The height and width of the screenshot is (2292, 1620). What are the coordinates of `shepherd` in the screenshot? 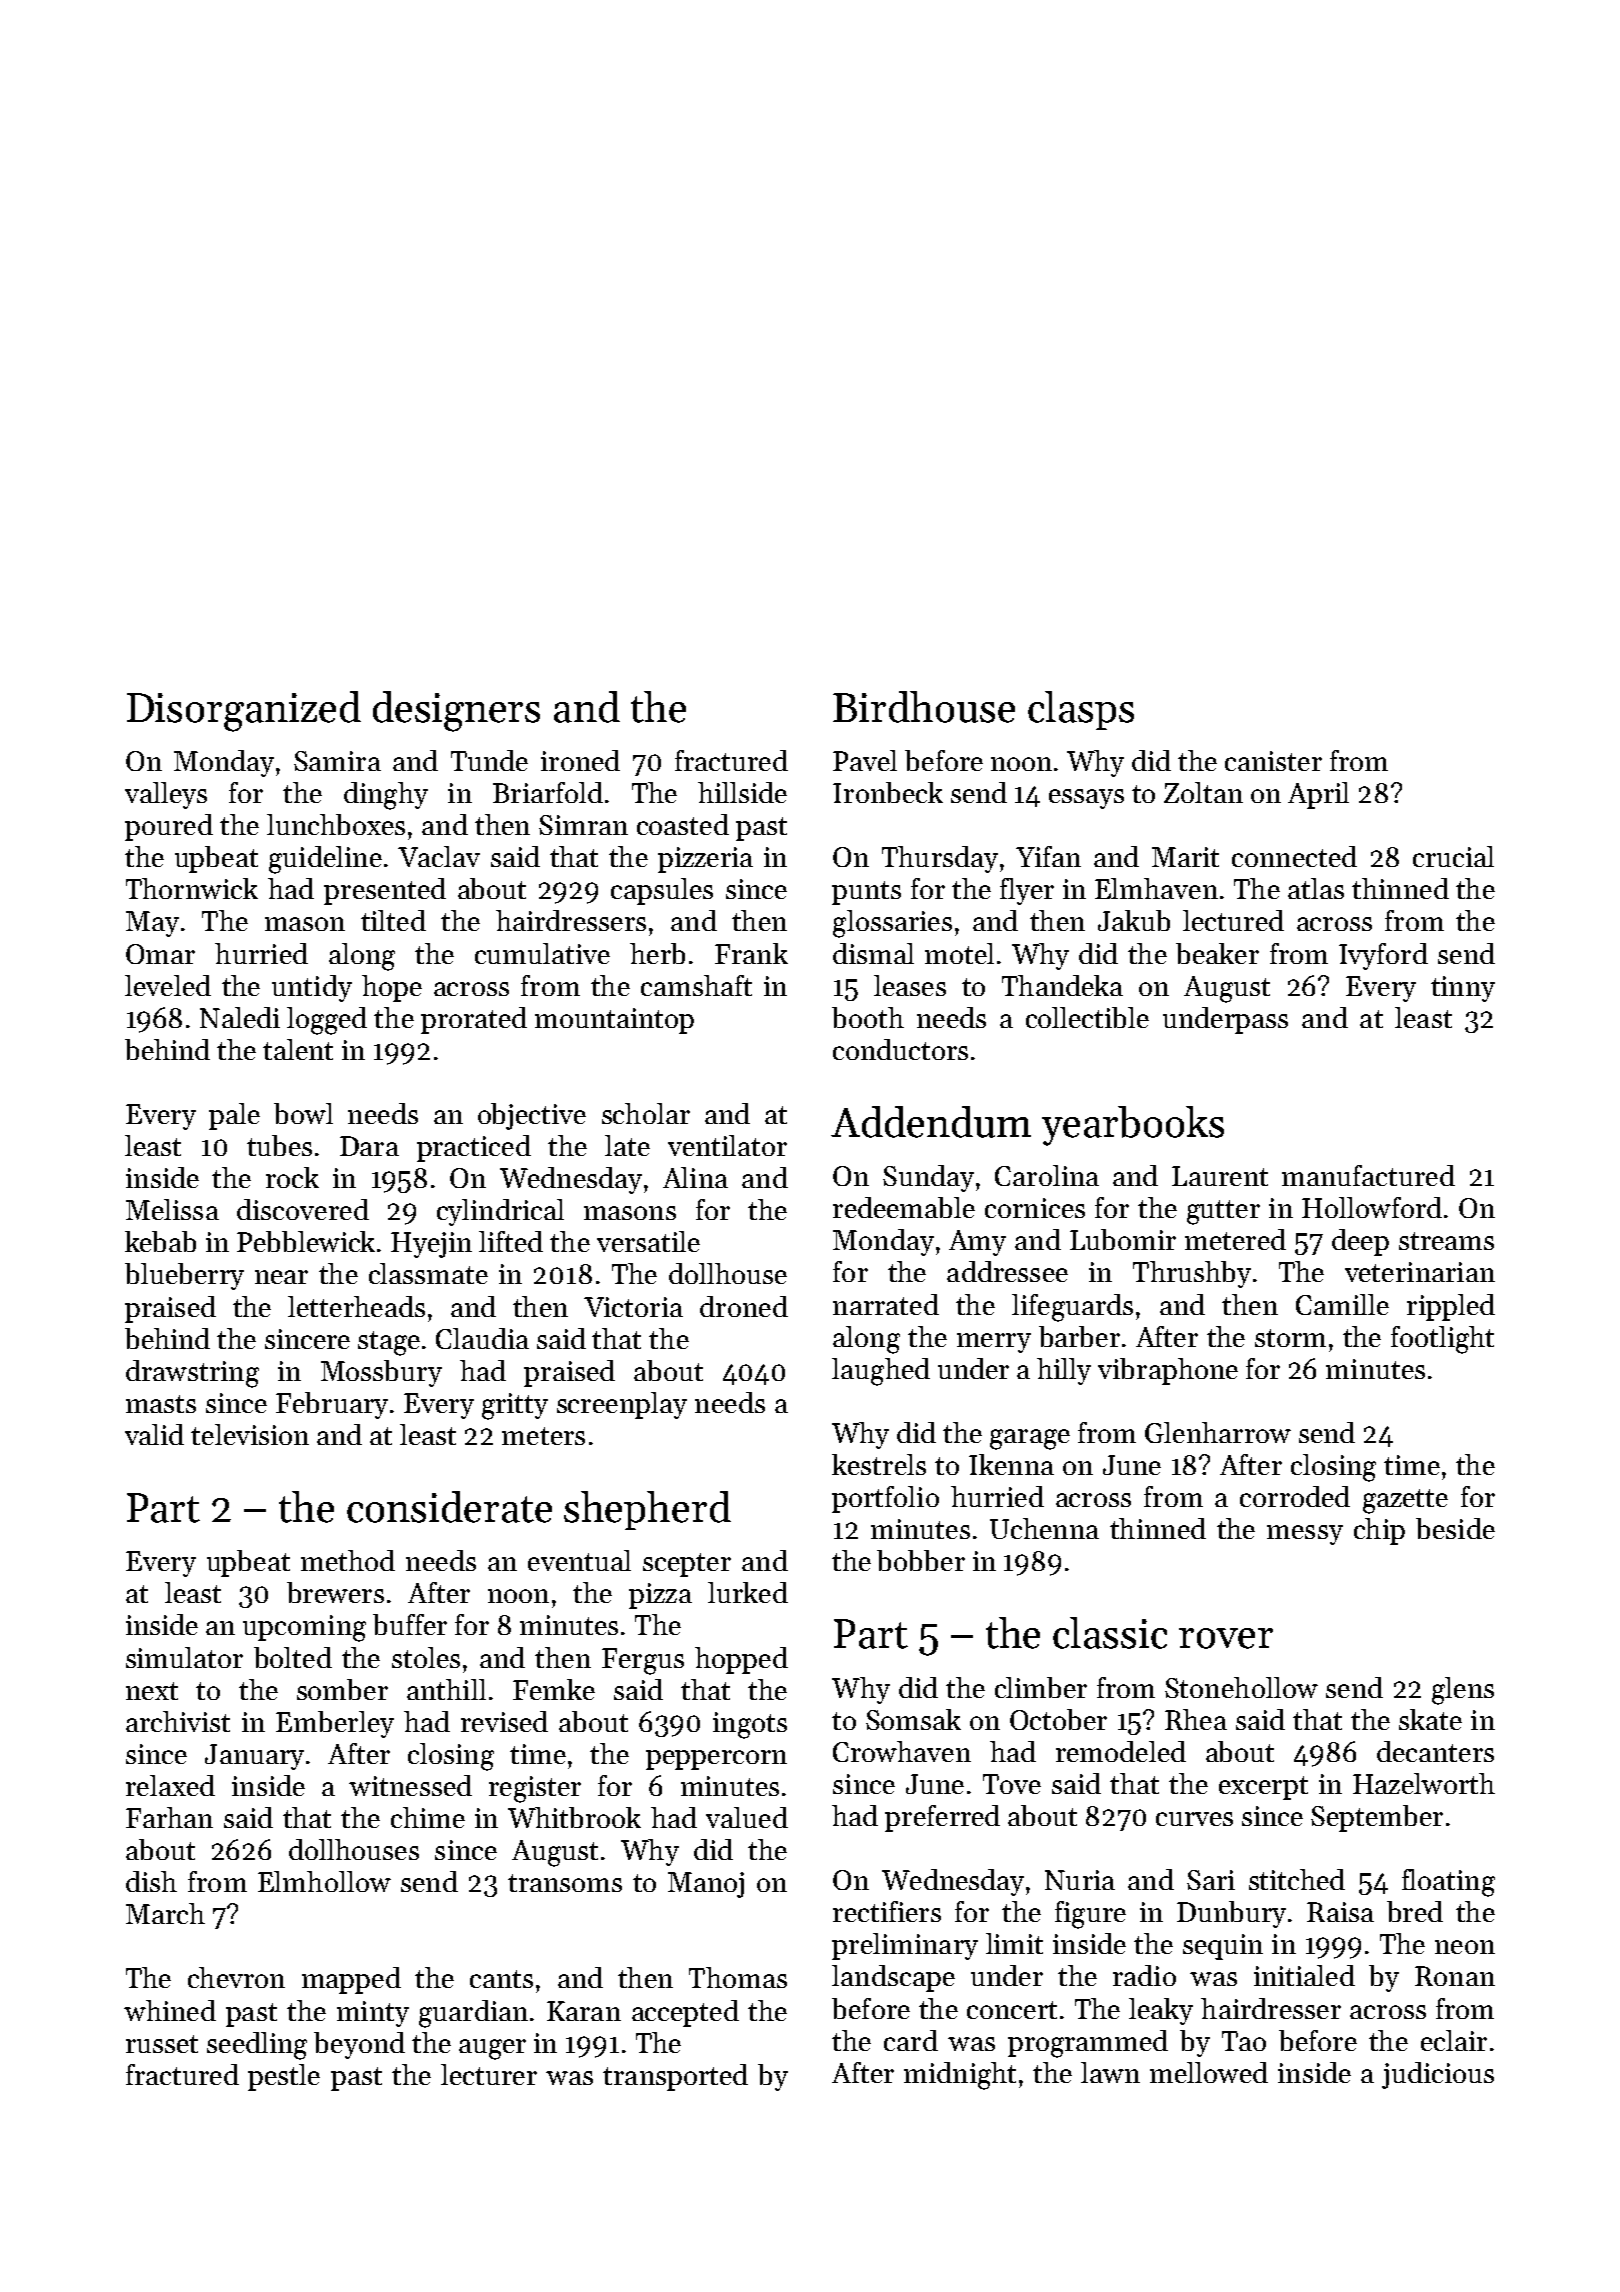 It's located at (647, 1510).
